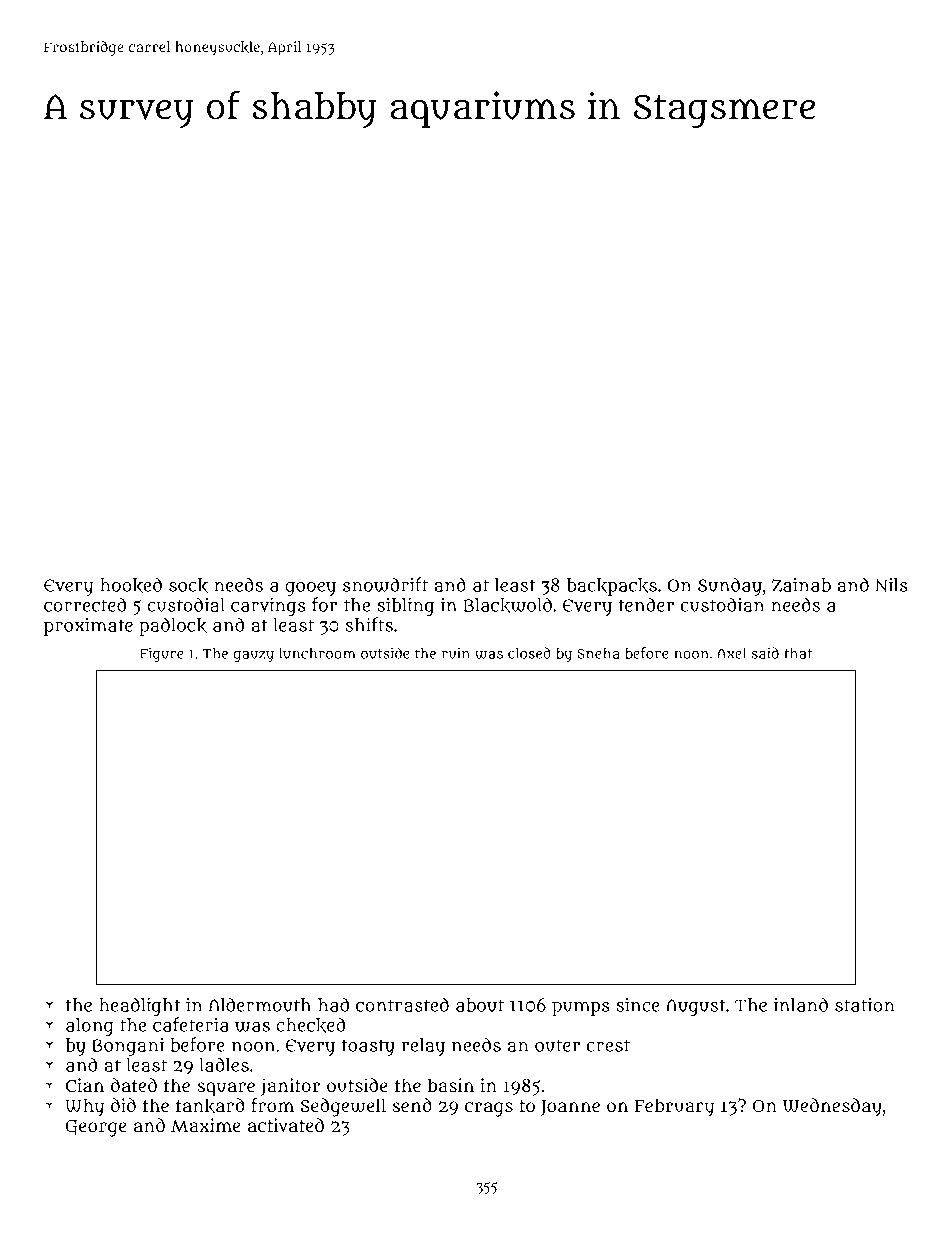  Describe the element at coordinates (730, 586) in the image. I see `Sunday` at that location.
